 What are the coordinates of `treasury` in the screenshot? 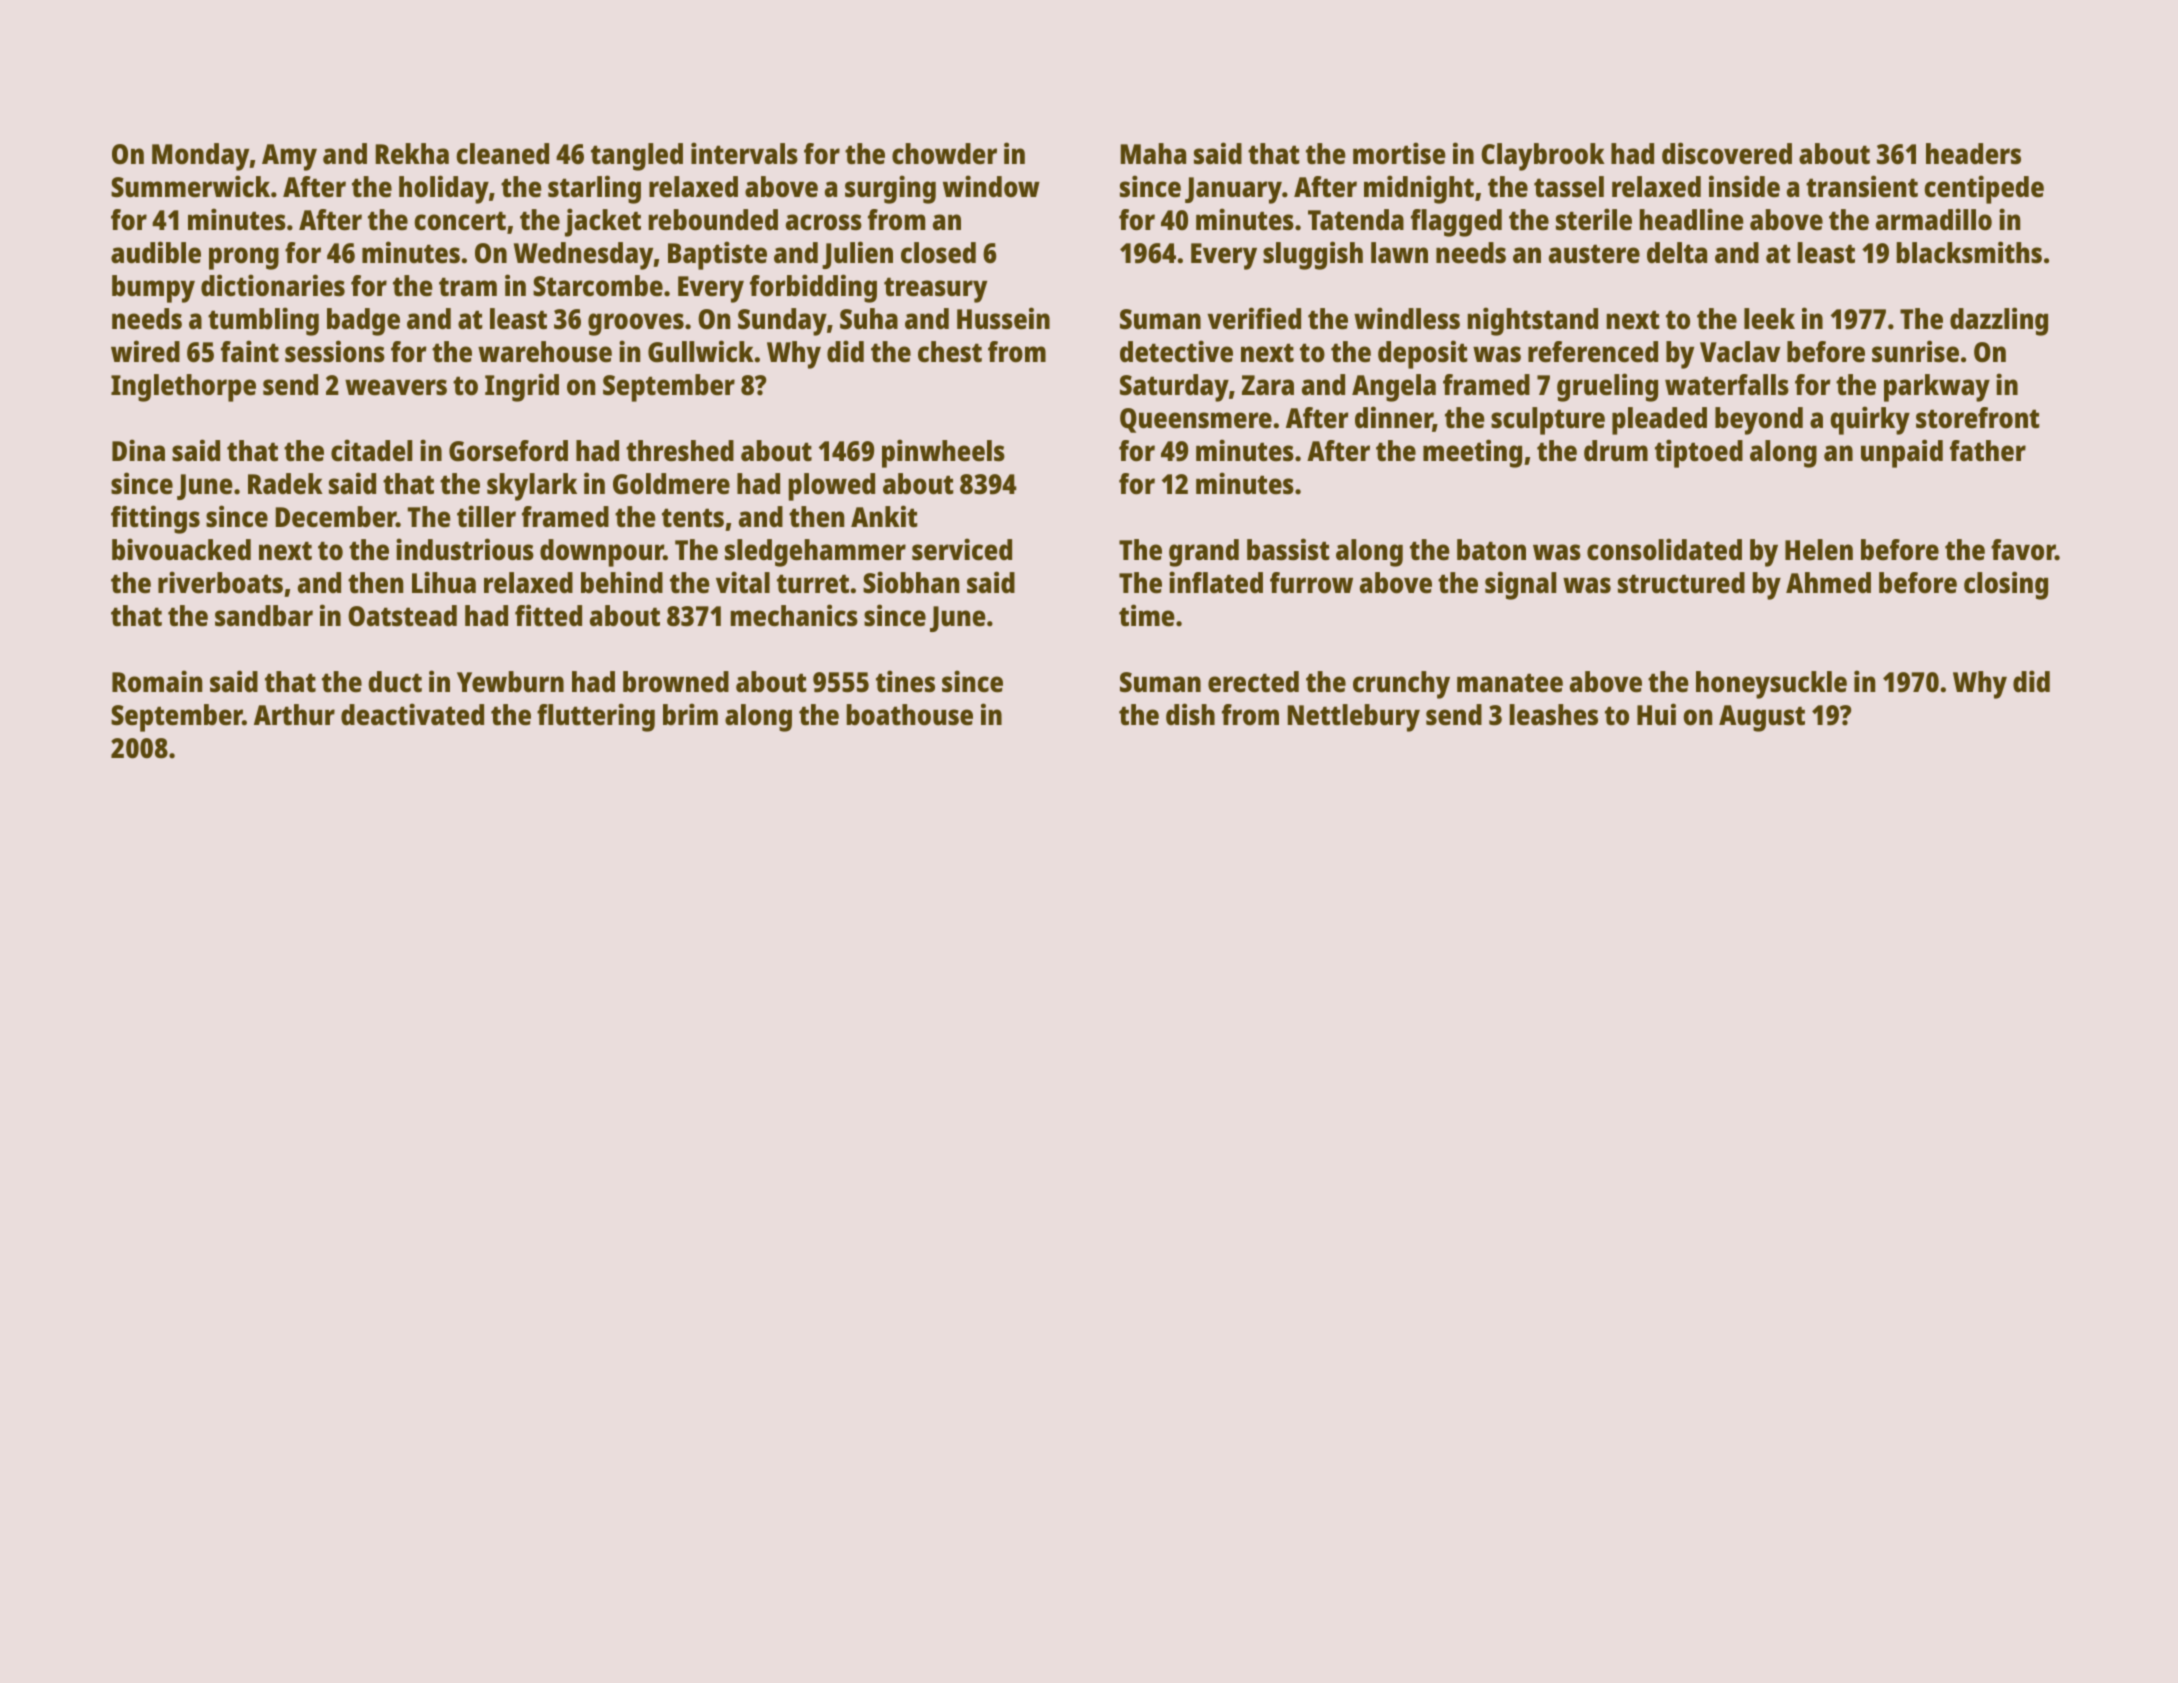 It's located at (935, 290).
